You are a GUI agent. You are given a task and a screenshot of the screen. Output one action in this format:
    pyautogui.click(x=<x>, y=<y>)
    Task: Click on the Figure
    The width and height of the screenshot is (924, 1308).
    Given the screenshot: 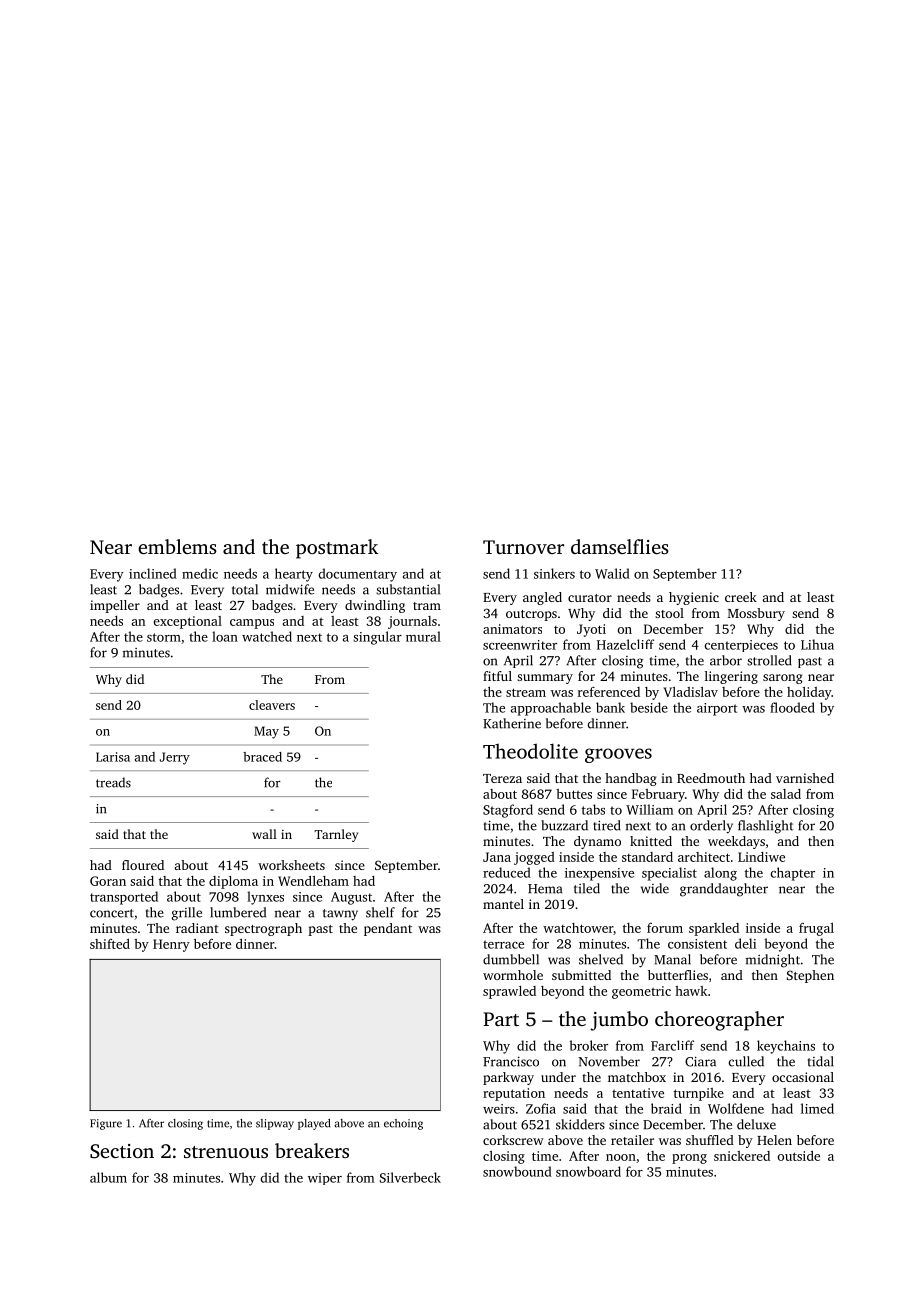 What is the action you would take?
    pyautogui.click(x=106, y=1124)
